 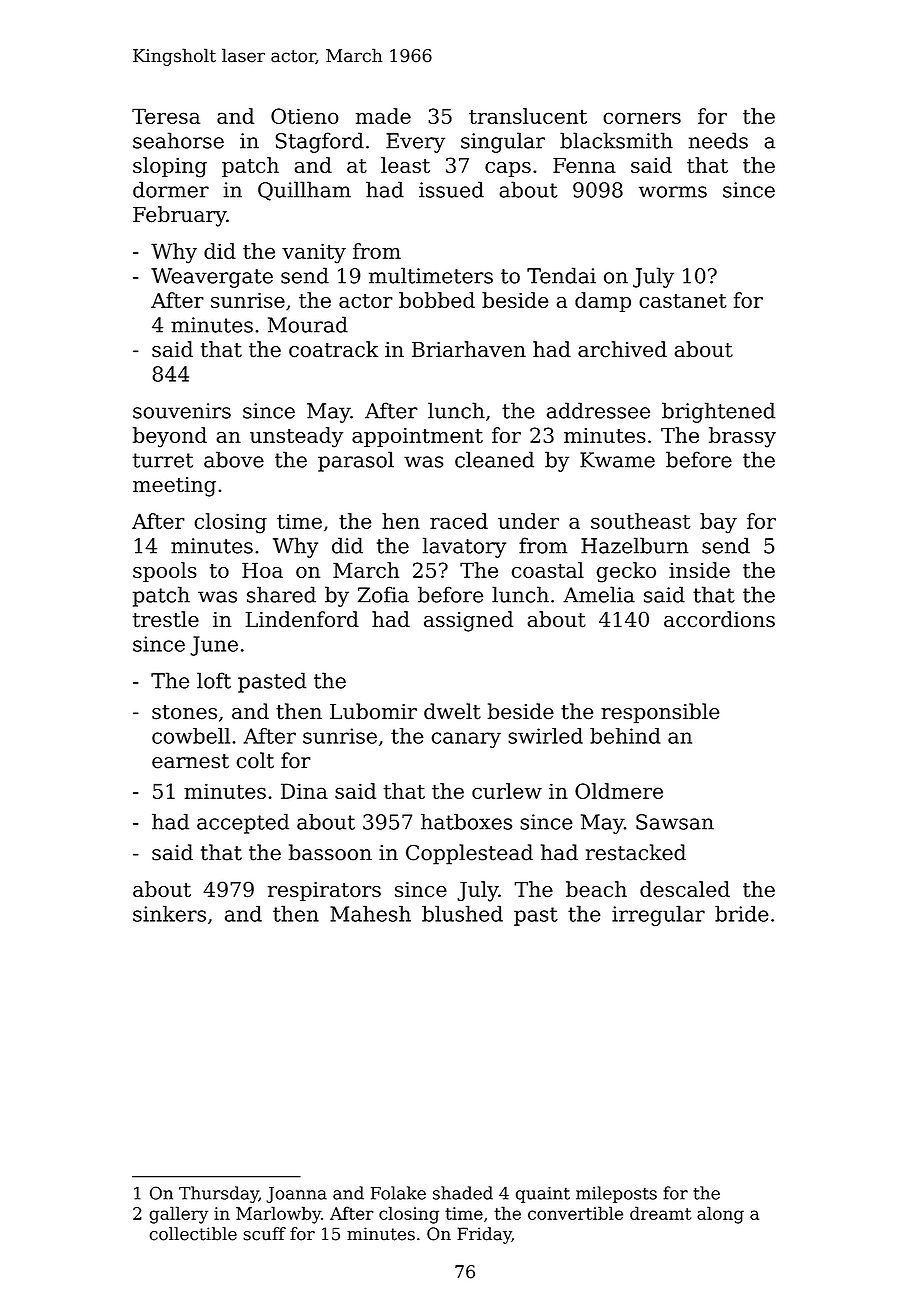 I want to click on responsible, so click(x=660, y=713).
